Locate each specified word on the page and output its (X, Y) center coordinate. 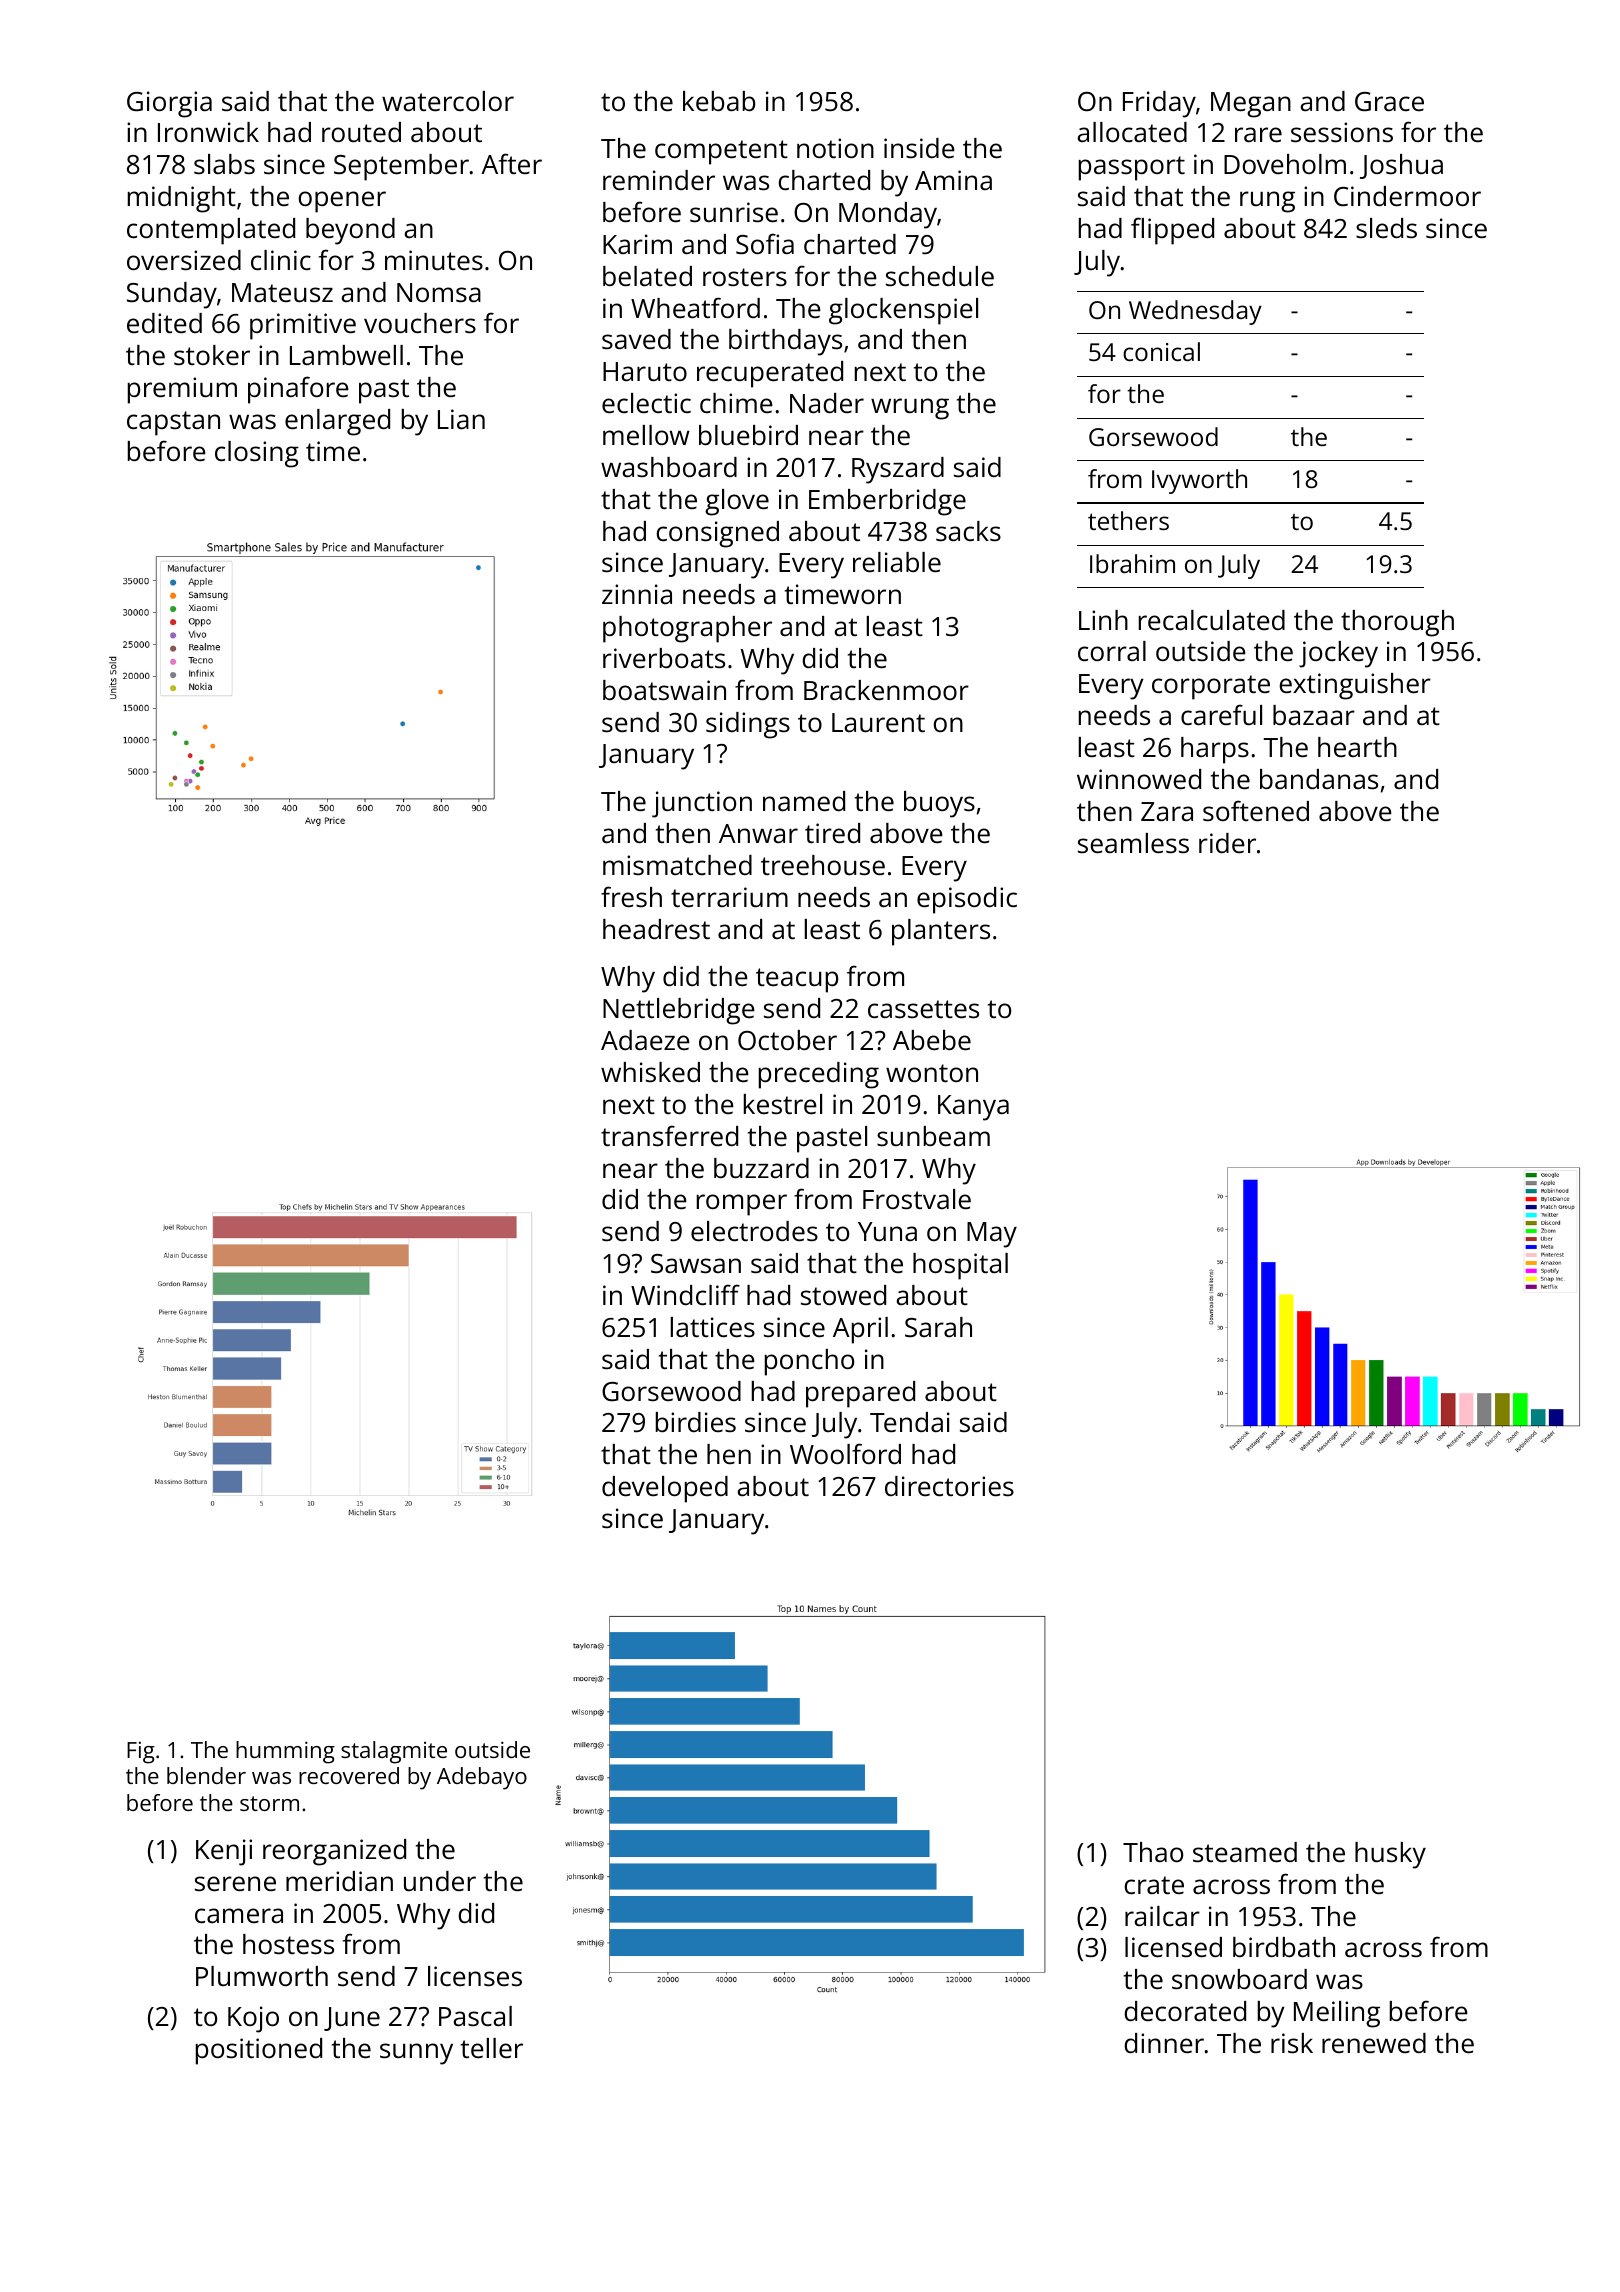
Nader (827, 403)
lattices (713, 1327)
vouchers (420, 323)
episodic (967, 900)
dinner (1164, 2043)
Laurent (878, 722)
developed (665, 1489)
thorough (1397, 623)
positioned (259, 2051)
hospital (960, 1266)
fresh (631, 897)
